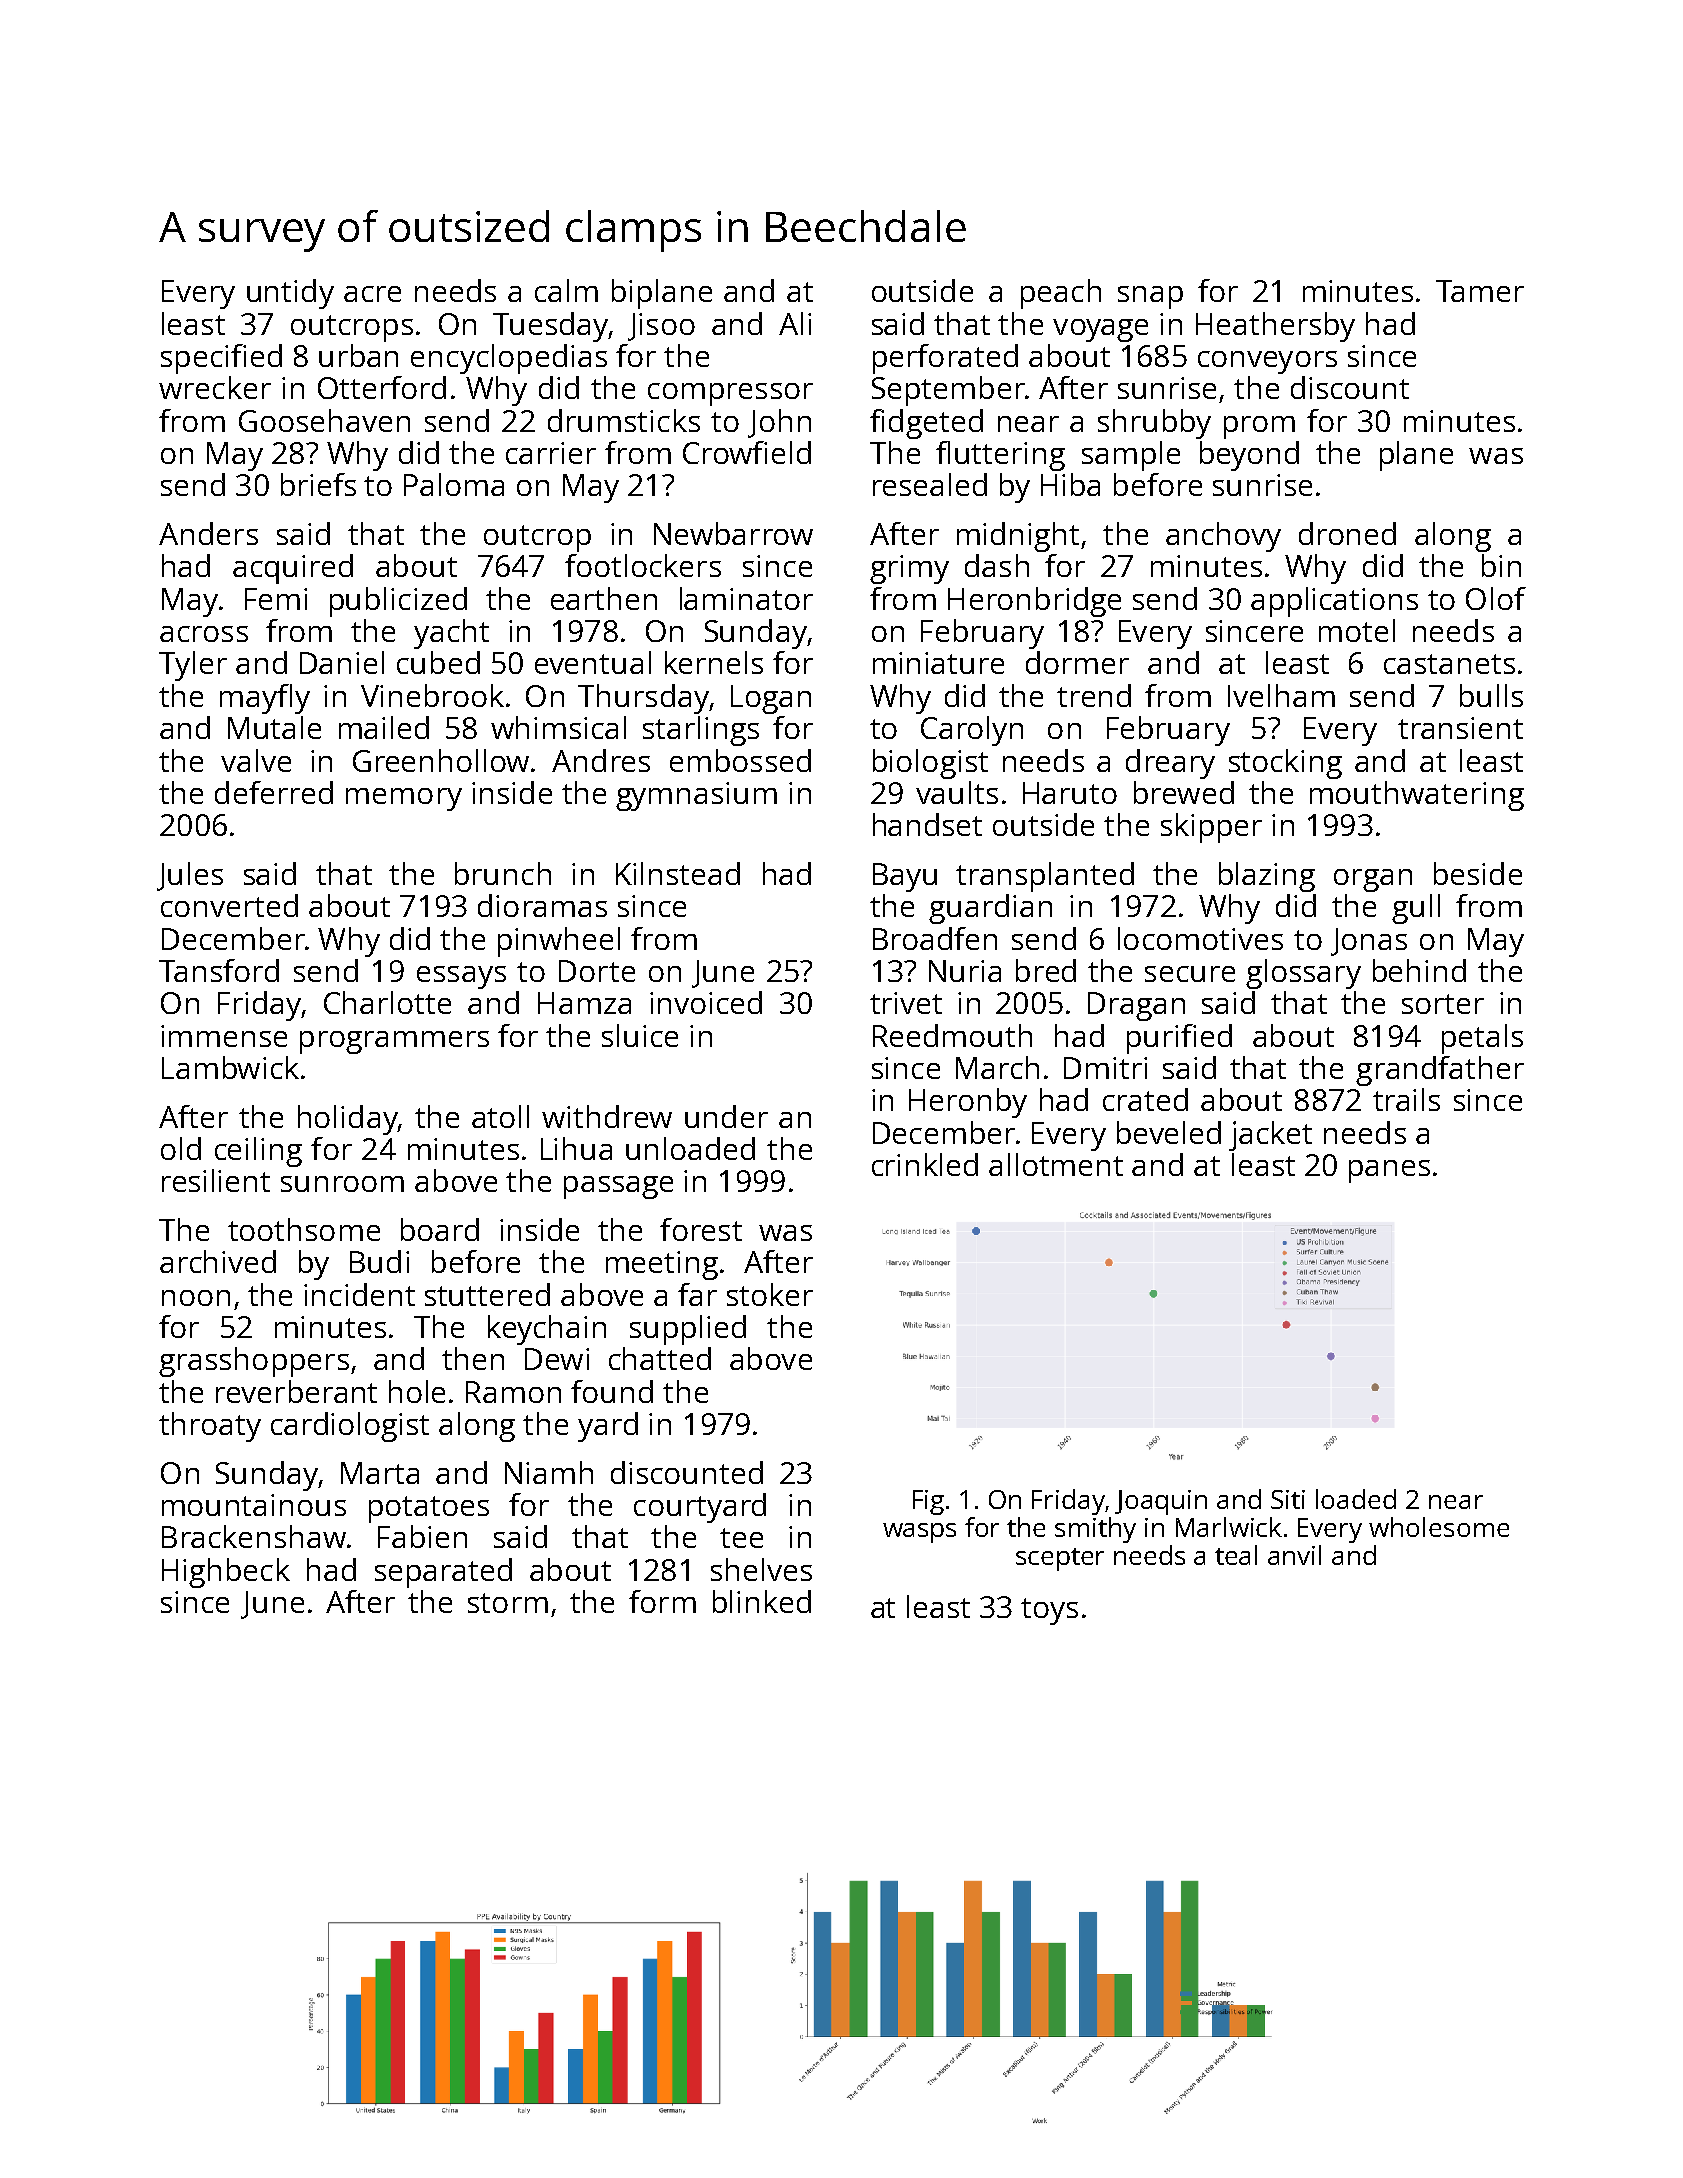 Image resolution: width=1683 pixels, height=2178 pixels. I want to click on resilient, so click(216, 1180).
